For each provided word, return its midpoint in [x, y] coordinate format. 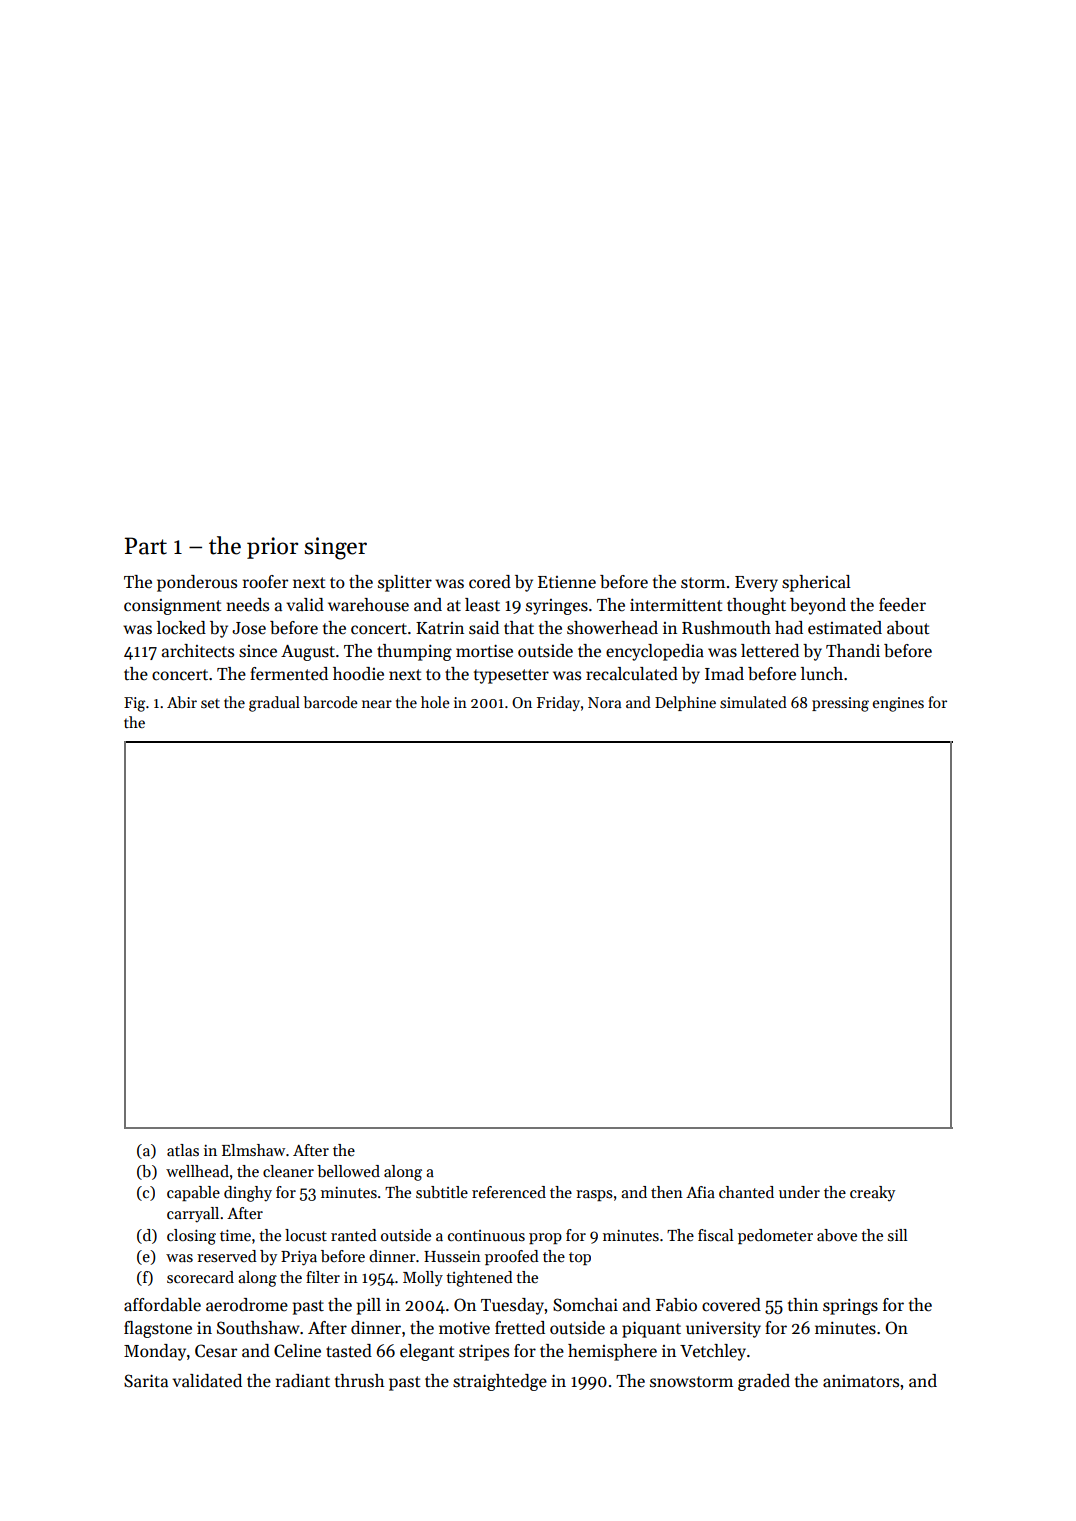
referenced [509, 1192]
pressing [840, 704]
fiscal [715, 1235]
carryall [193, 1215]
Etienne [567, 582]
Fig [134, 704]
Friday [558, 703]
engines [898, 704]
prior [272, 548]
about [908, 628]
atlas [183, 1150]
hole [435, 702]
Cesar [216, 1351]
